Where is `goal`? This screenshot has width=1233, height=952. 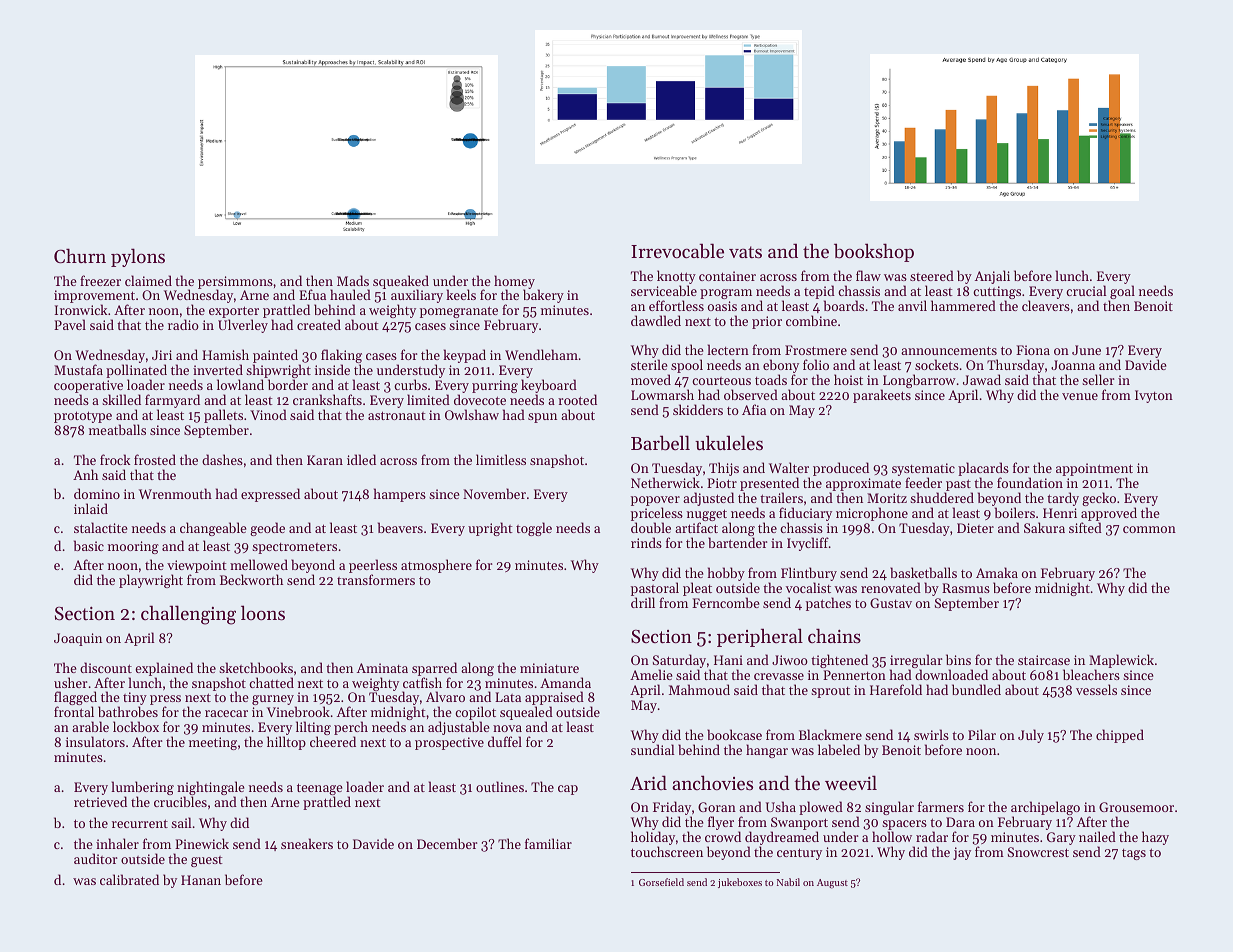 goal is located at coordinates (1122, 292).
